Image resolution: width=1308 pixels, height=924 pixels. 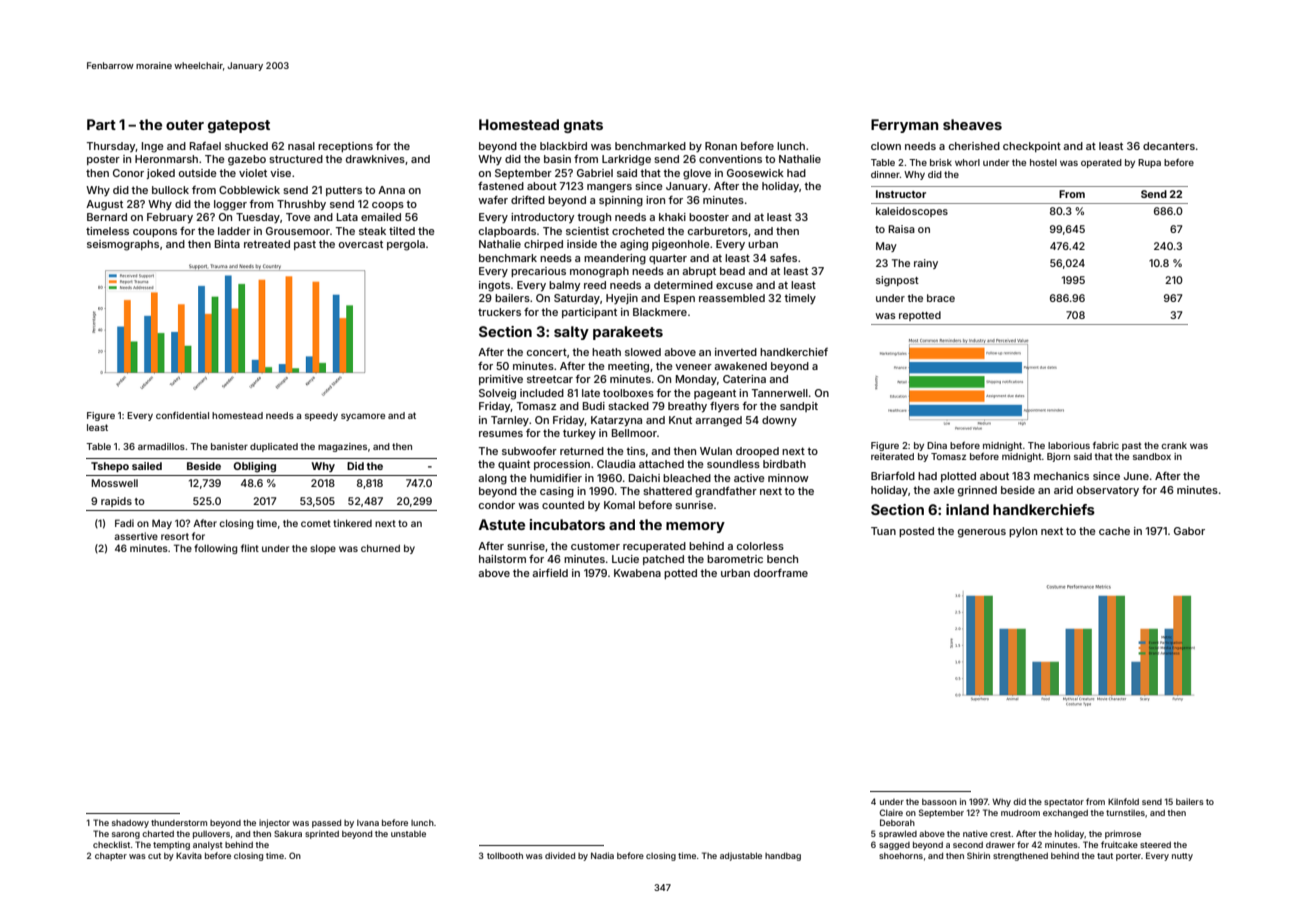 I want to click on fabric, so click(x=1106, y=445).
